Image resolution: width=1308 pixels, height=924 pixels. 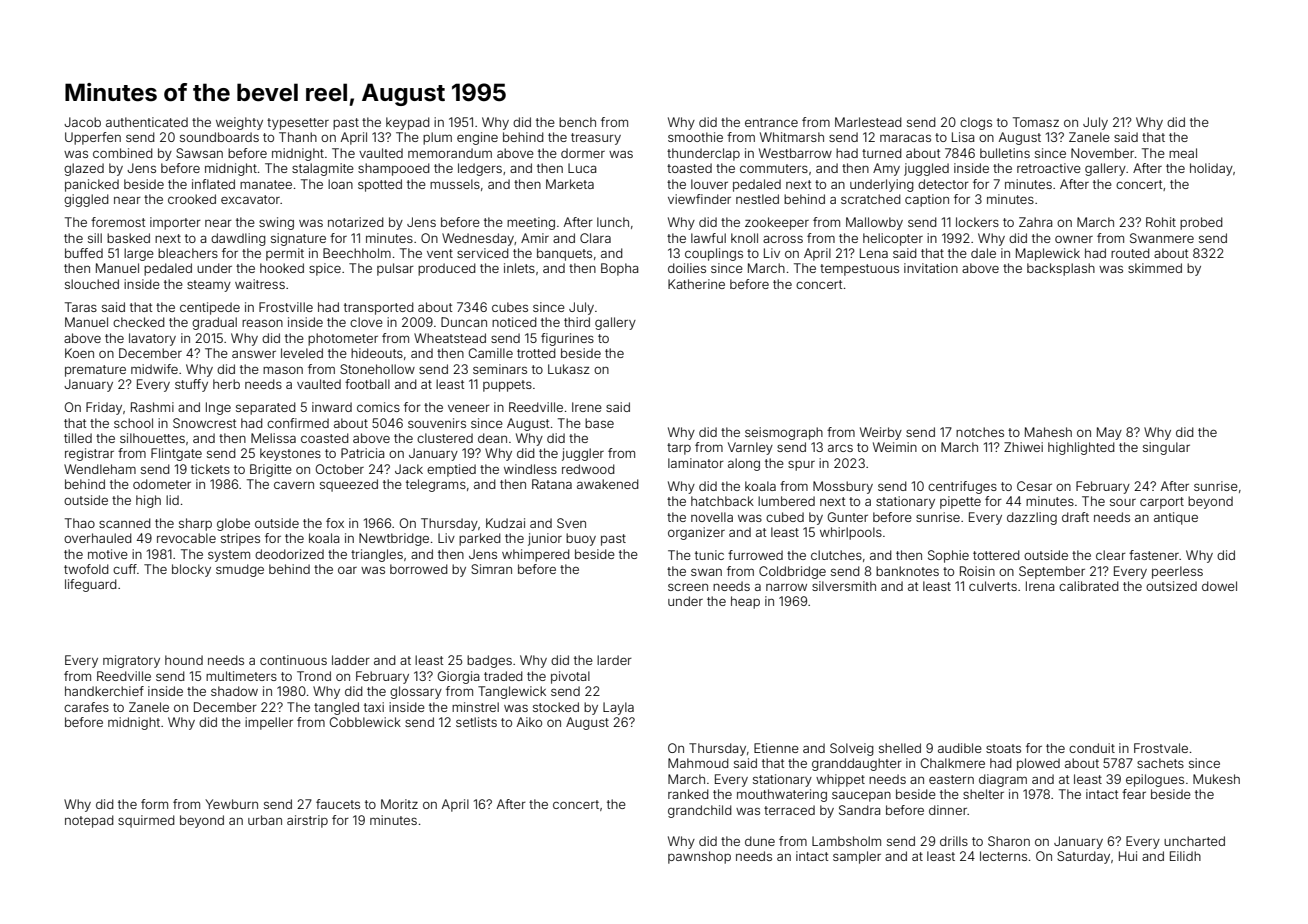 I want to click on backsplash, so click(x=1061, y=269).
